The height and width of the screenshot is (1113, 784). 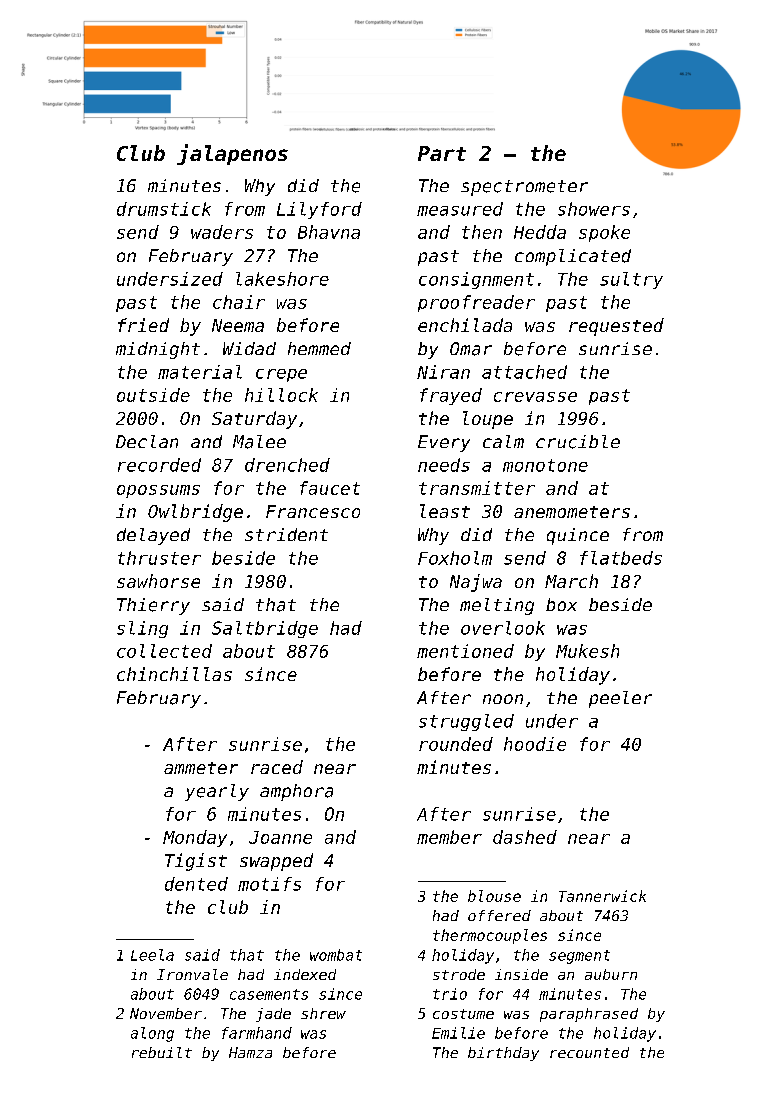 What do you see at coordinates (232, 154) in the screenshot?
I see `jalapenos` at bounding box center [232, 154].
